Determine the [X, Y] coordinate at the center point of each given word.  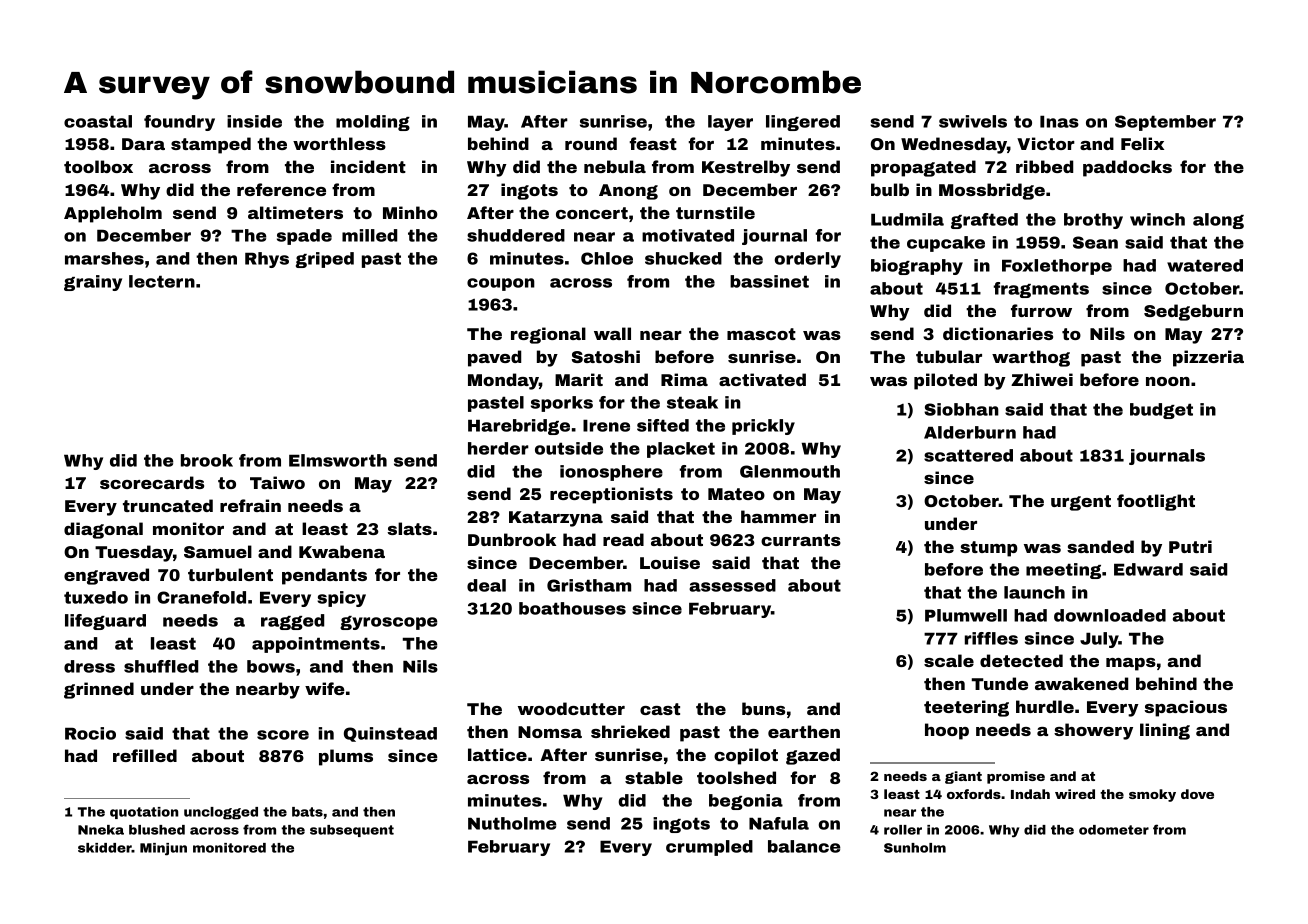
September [1165, 123]
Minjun [163, 849]
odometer [1114, 830]
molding [373, 123]
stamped [211, 145]
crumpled [709, 848]
